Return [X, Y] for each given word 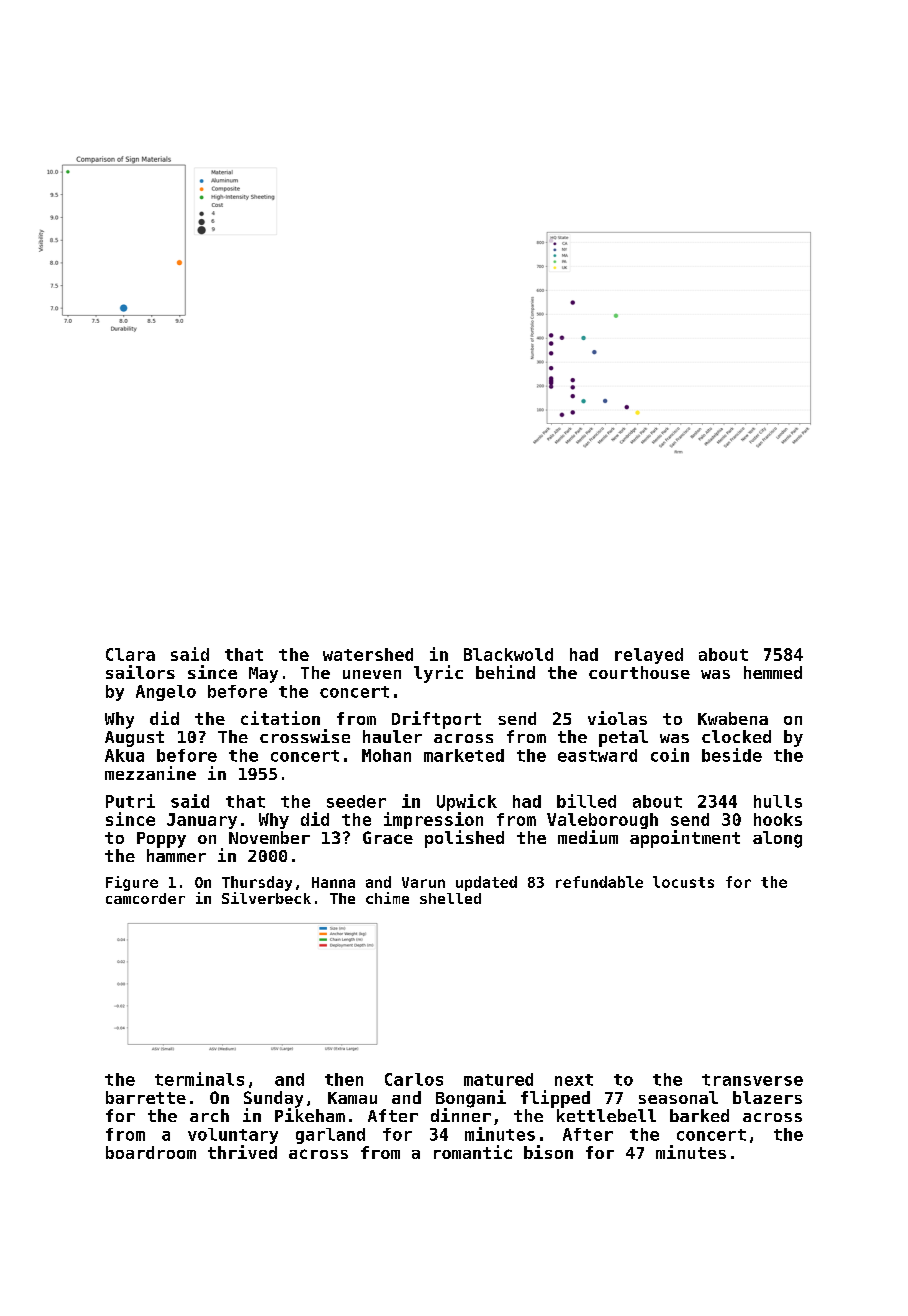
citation [280, 718]
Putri [130, 801]
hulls [778, 801]
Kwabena [733, 718]
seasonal [678, 1097]
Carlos [414, 1079]
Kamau [352, 1098]
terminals [199, 1079]
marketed [464, 755]
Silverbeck [266, 898]
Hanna [333, 882]
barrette [146, 1097]
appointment [685, 839]
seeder [356, 801]
